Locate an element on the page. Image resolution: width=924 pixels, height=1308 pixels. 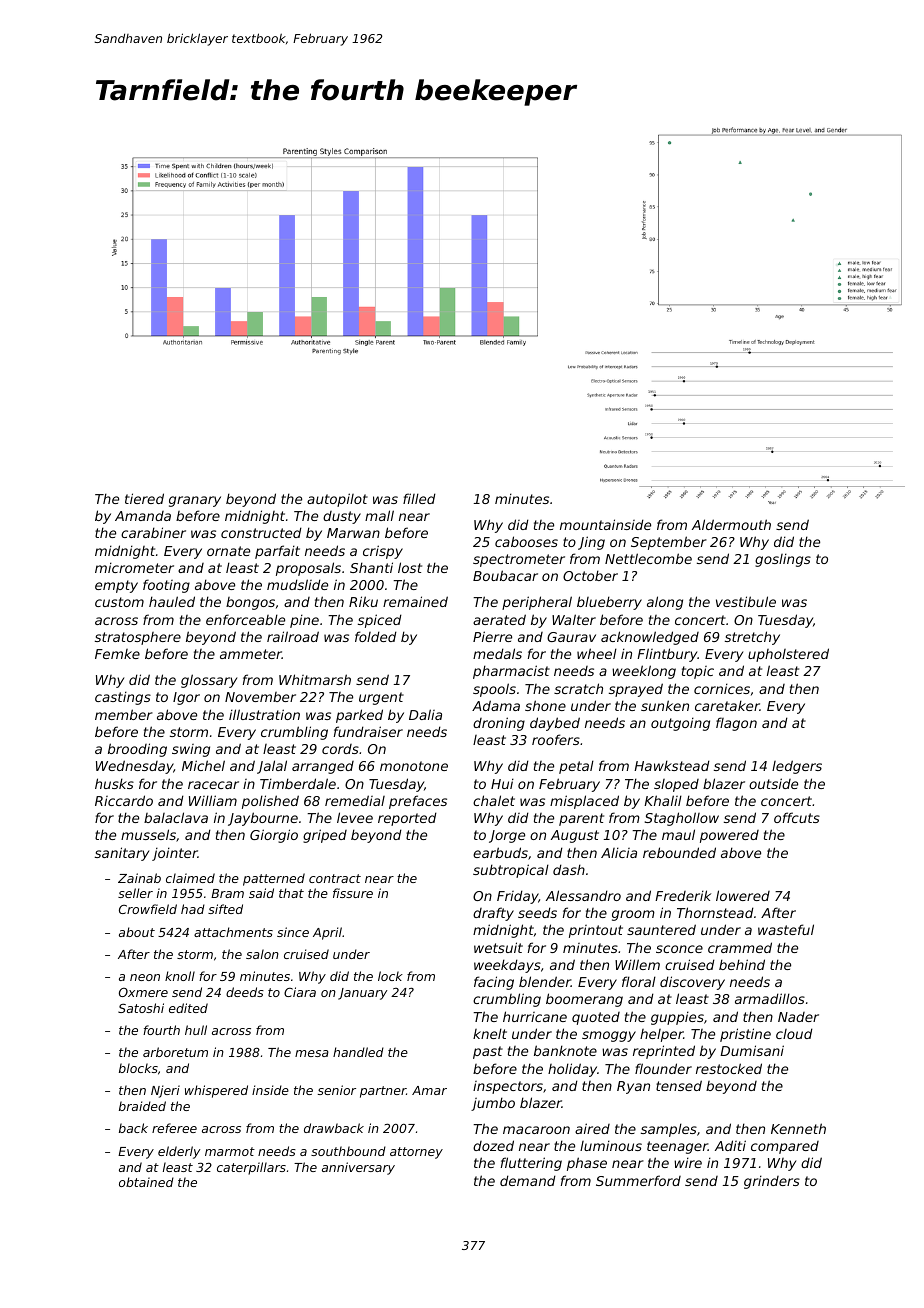
vestibule is located at coordinates (746, 601).
